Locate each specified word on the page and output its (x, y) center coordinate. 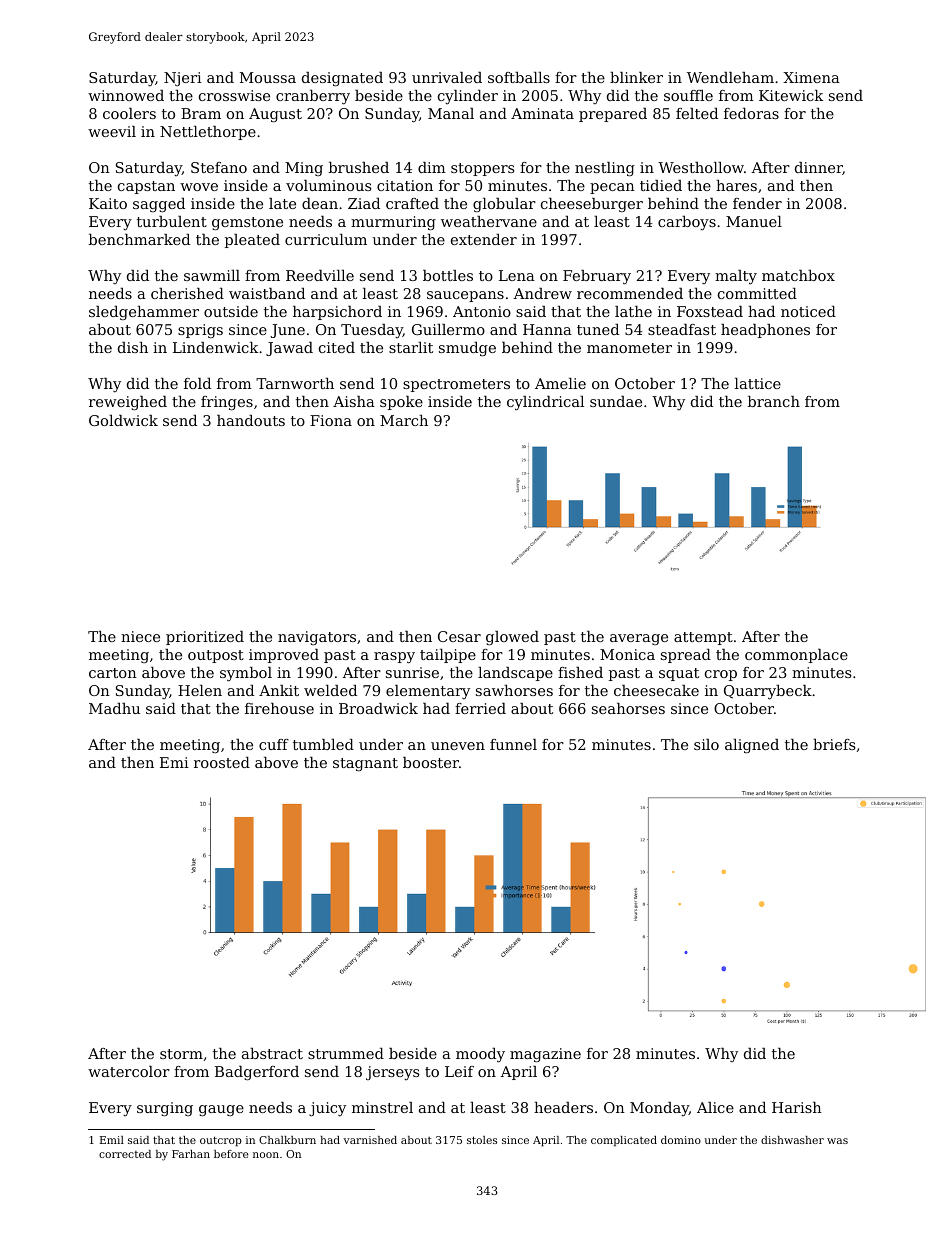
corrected (125, 1154)
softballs (519, 77)
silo (706, 744)
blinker (636, 77)
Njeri (183, 79)
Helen (200, 690)
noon (266, 1155)
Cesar (459, 636)
